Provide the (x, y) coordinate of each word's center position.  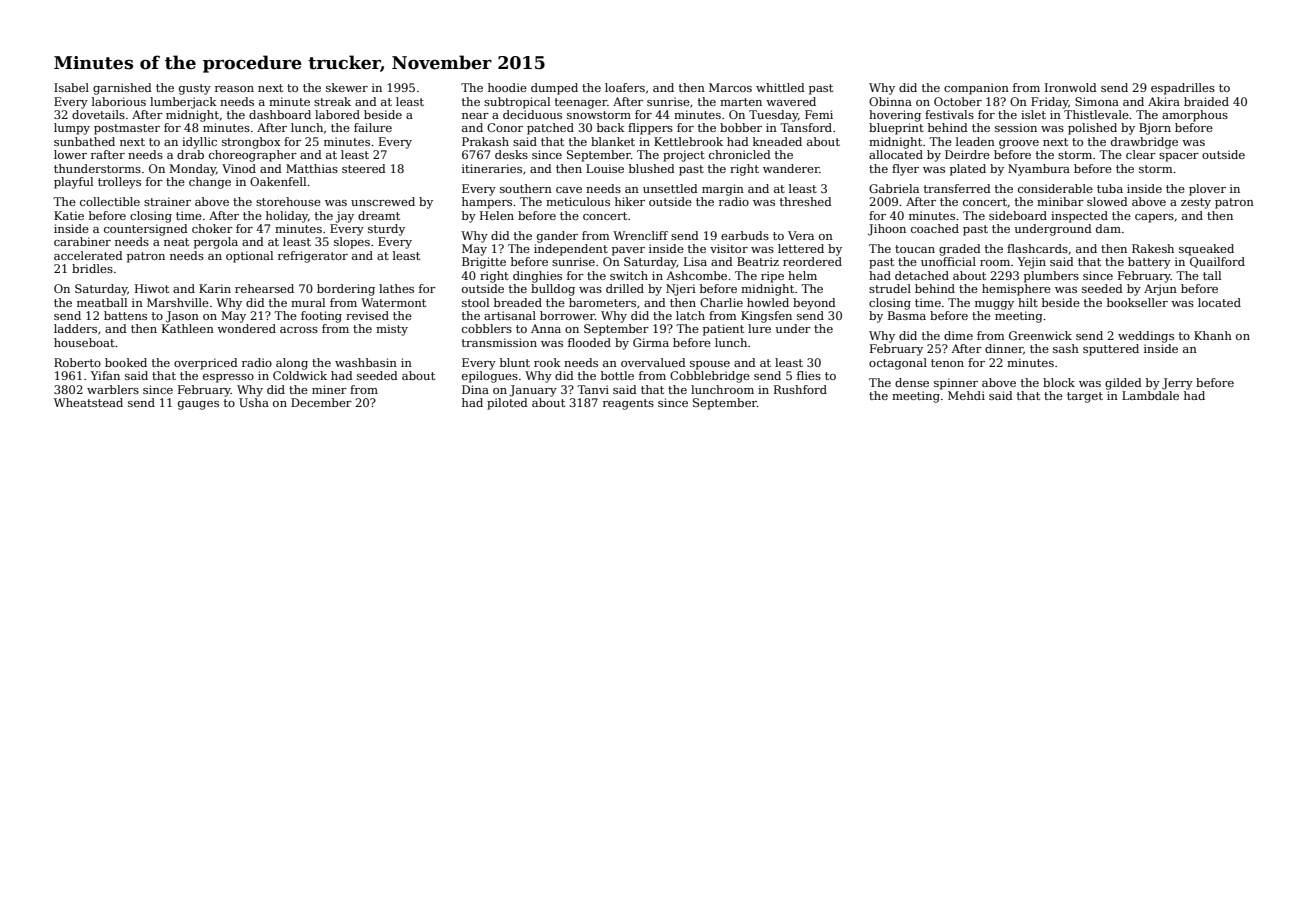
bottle (617, 375)
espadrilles (1183, 89)
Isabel (71, 87)
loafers (625, 87)
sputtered (1111, 350)
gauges (198, 405)
